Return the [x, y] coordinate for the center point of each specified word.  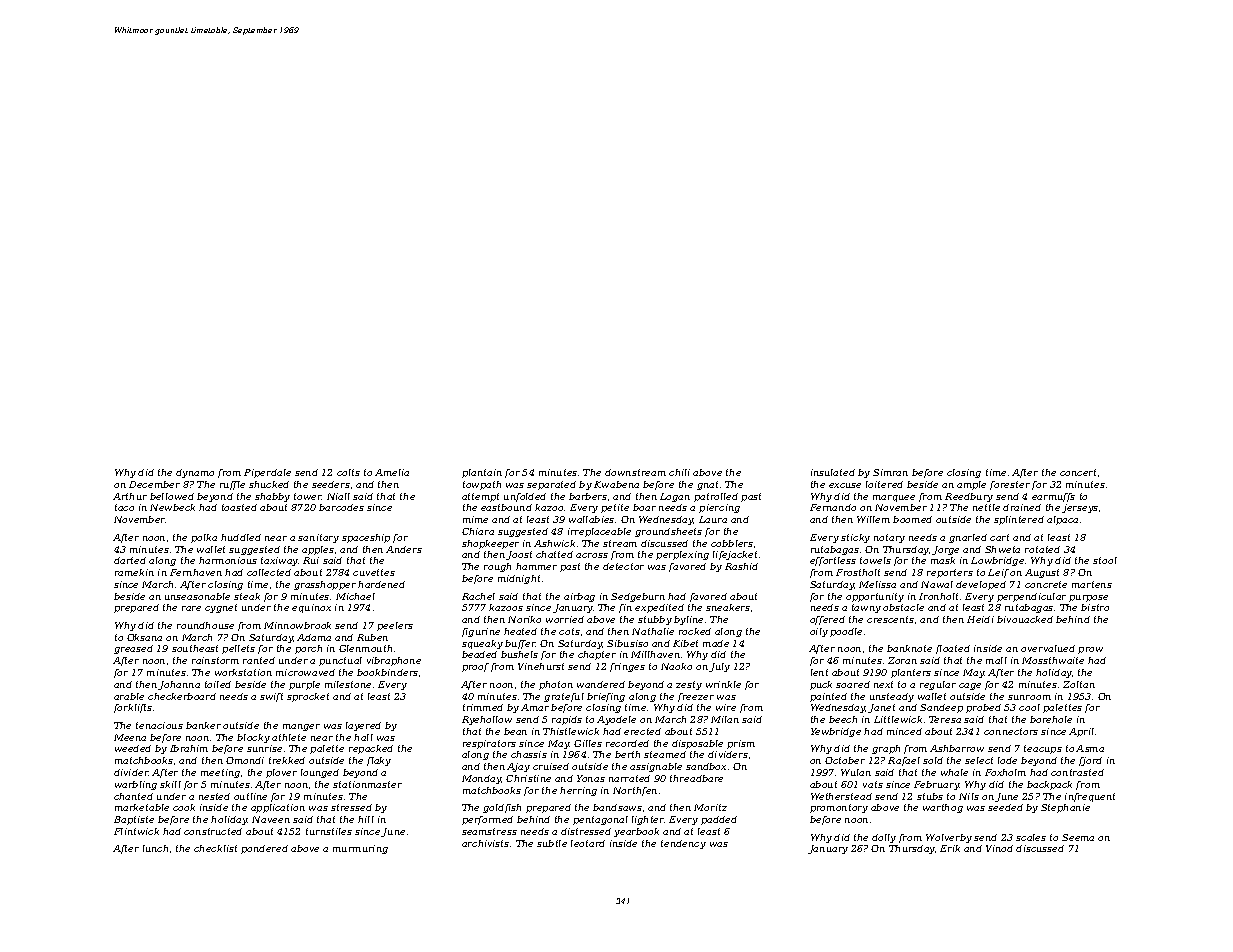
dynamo [195, 473]
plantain [482, 473]
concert [1078, 472]
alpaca [1062, 520]
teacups [1043, 749]
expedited [659, 608]
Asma [1090, 748]
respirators [489, 744]
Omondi [245, 760]
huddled [241, 537]
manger [301, 727]
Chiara [478, 531]
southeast [195, 648]
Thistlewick [571, 731]
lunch [155, 848]
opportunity [875, 597]
